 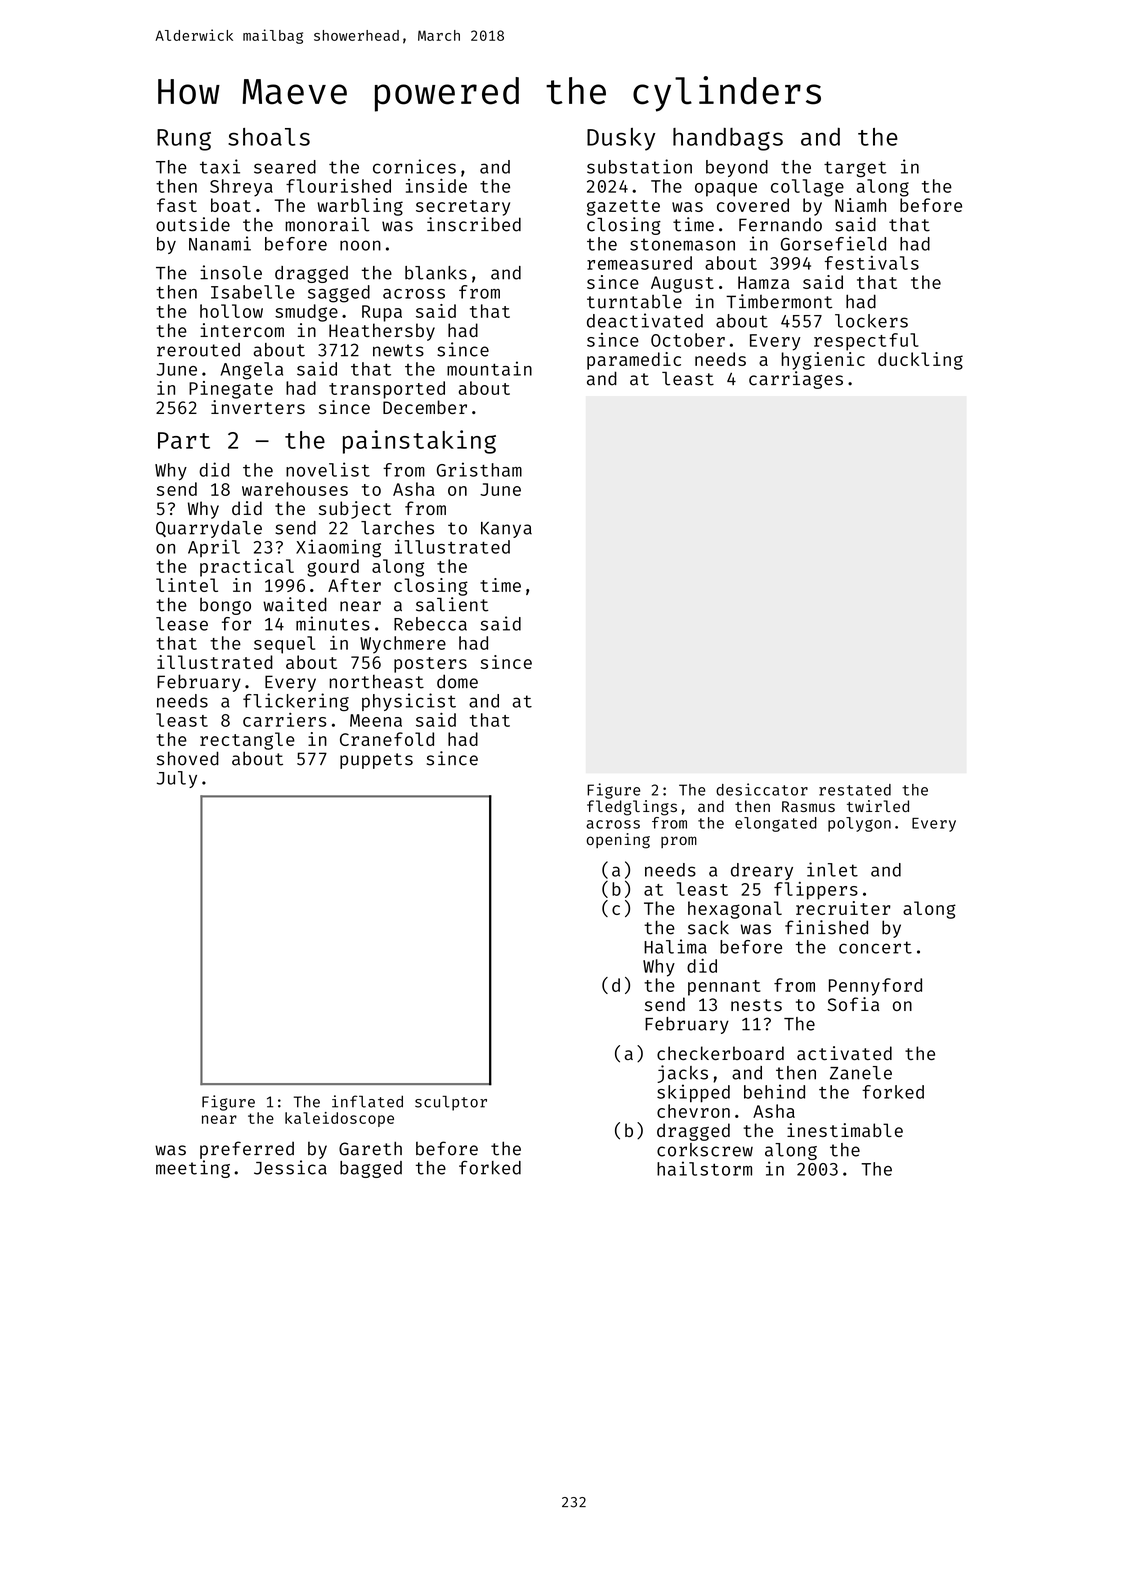 What do you see at coordinates (796, 380) in the screenshot?
I see `carriages` at bounding box center [796, 380].
